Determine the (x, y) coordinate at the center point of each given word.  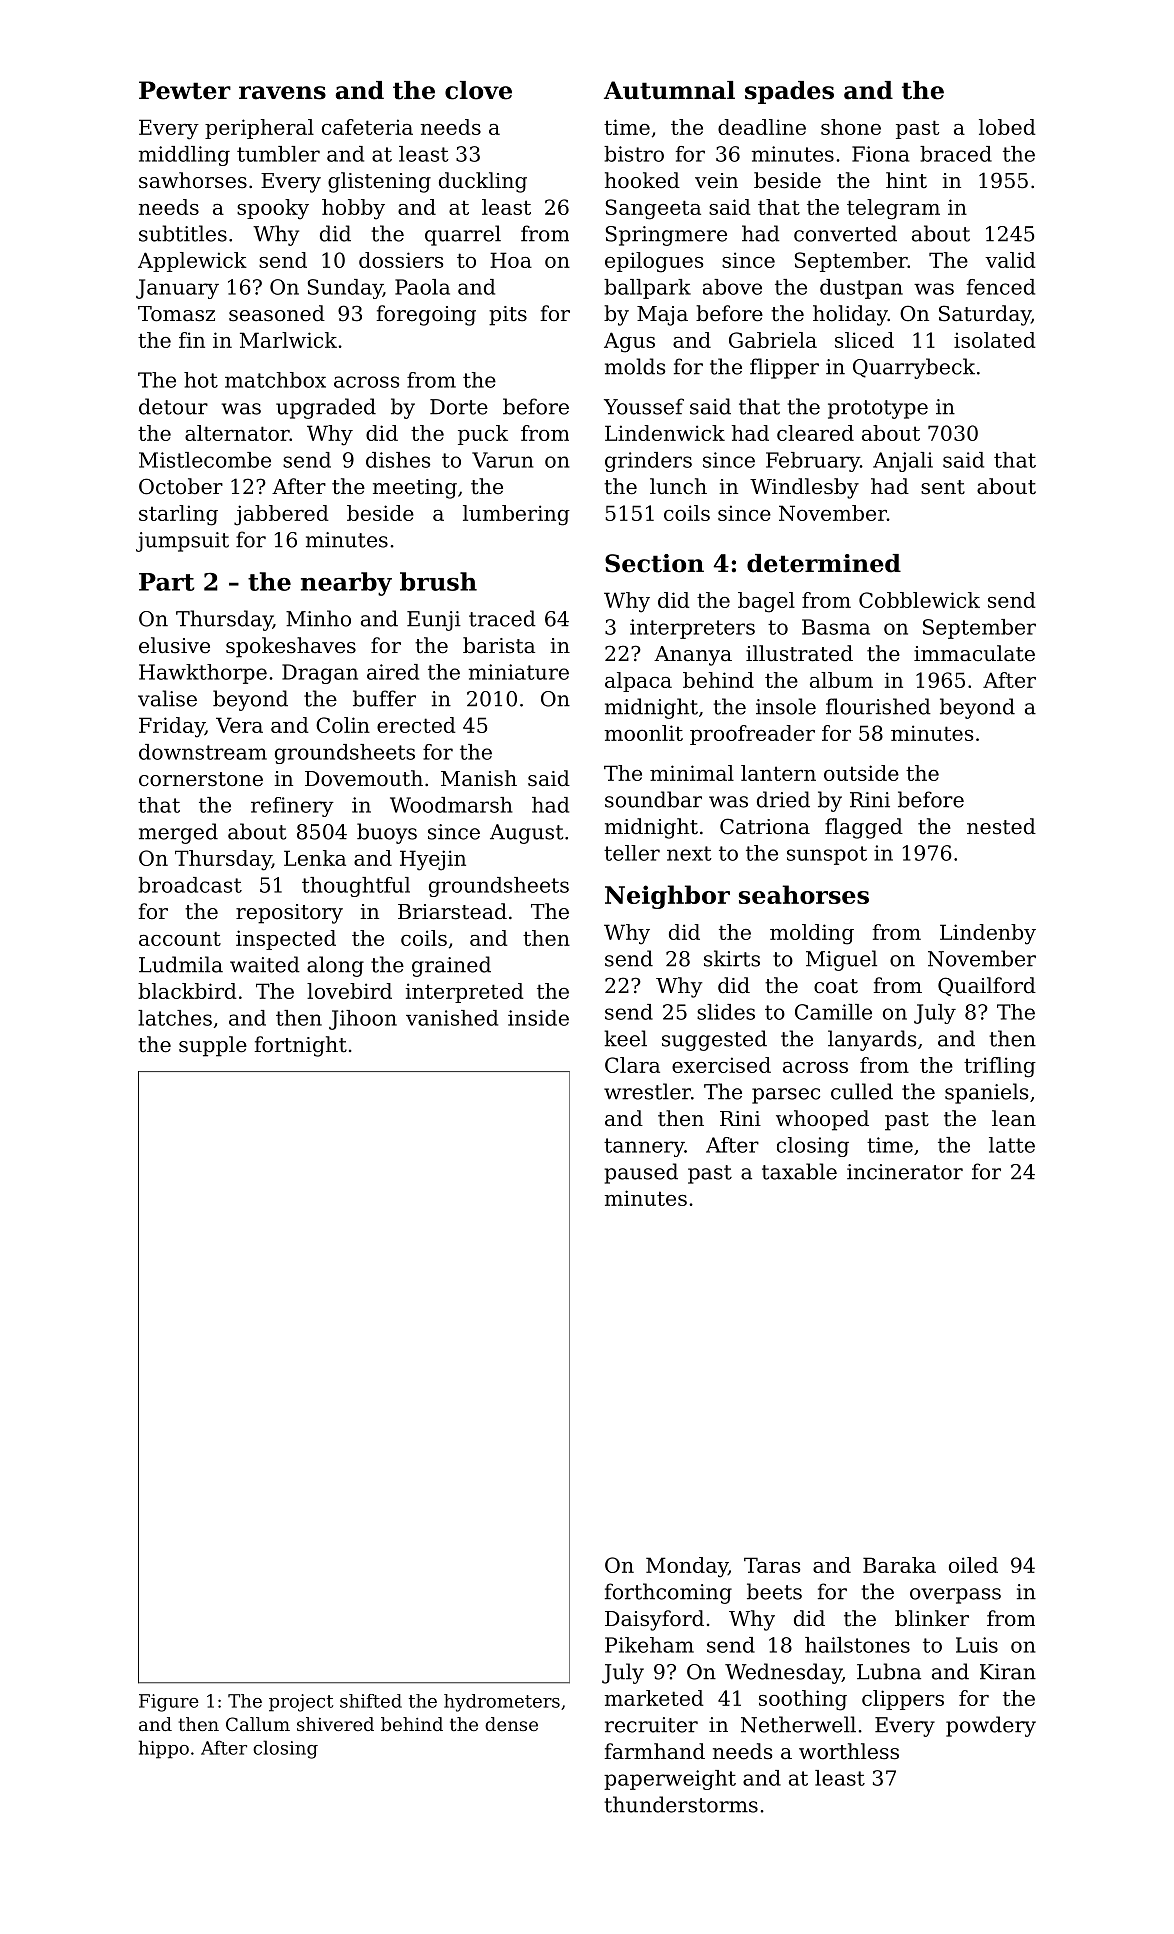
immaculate (974, 653)
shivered (335, 1724)
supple (213, 1046)
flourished (878, 706)
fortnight (300, 1046)
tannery (644, 1147)
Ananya (693, 656)
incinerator (905, 1172)
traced (502, 618)
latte (1012, 1145)
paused (641, 1173)
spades (789, 92)
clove (478, 90)
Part (167, 582)
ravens (282, 93)
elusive (174, 645)
